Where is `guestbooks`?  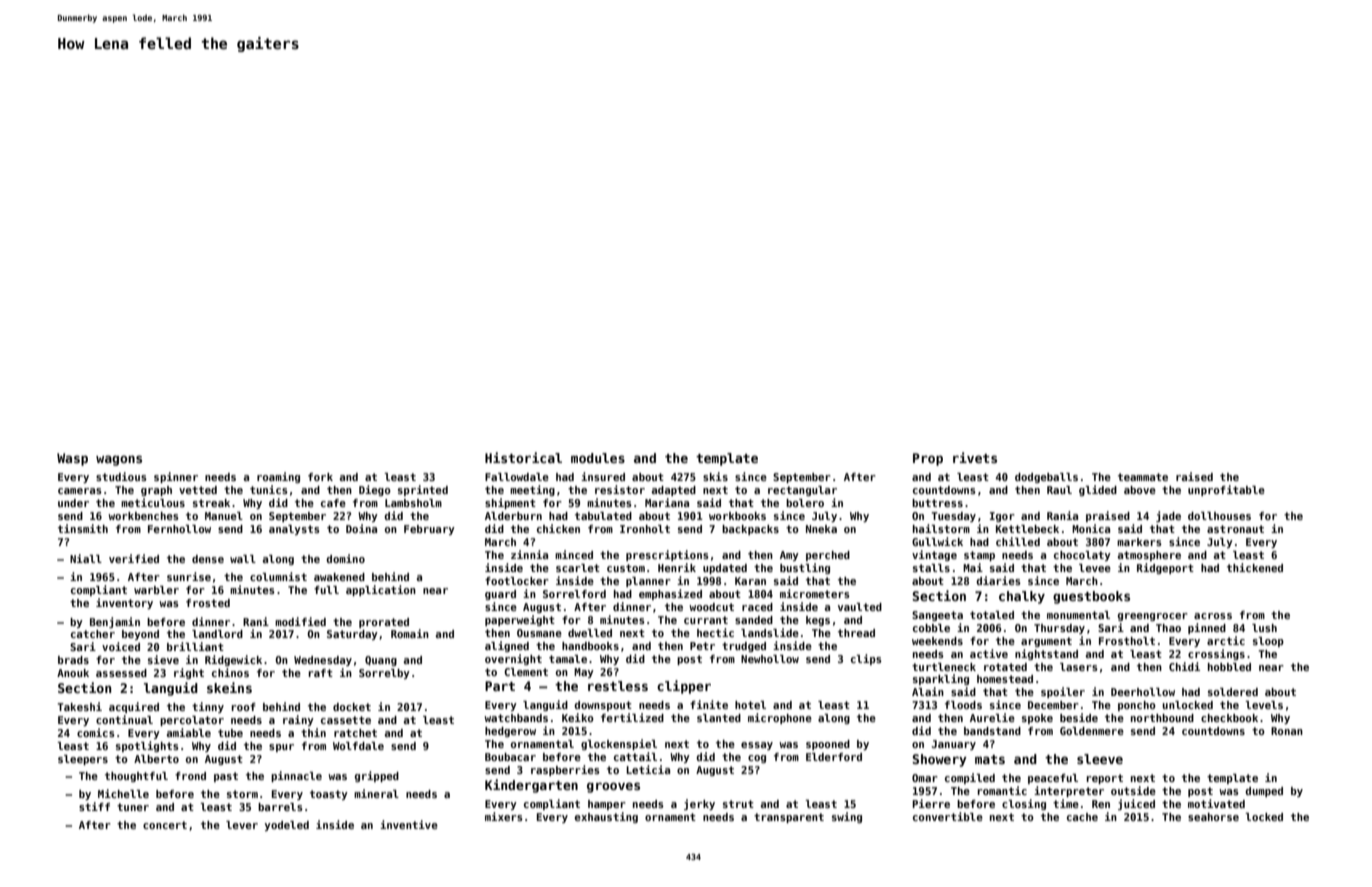
guestbooks is located at coordinates (1091, 597).
